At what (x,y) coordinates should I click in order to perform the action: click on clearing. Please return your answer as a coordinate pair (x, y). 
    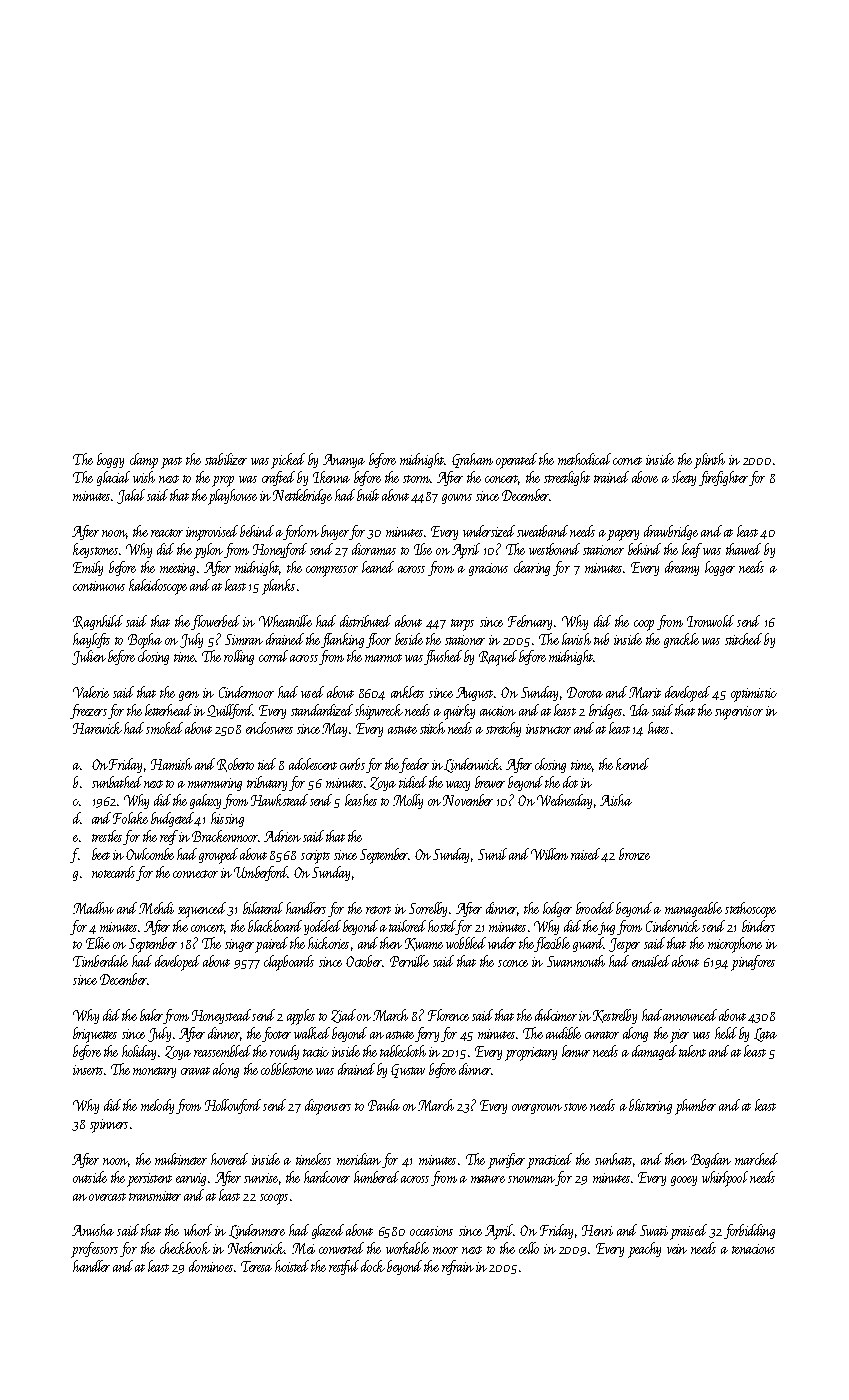
    Looking at the image, I should click on (532, 568).
